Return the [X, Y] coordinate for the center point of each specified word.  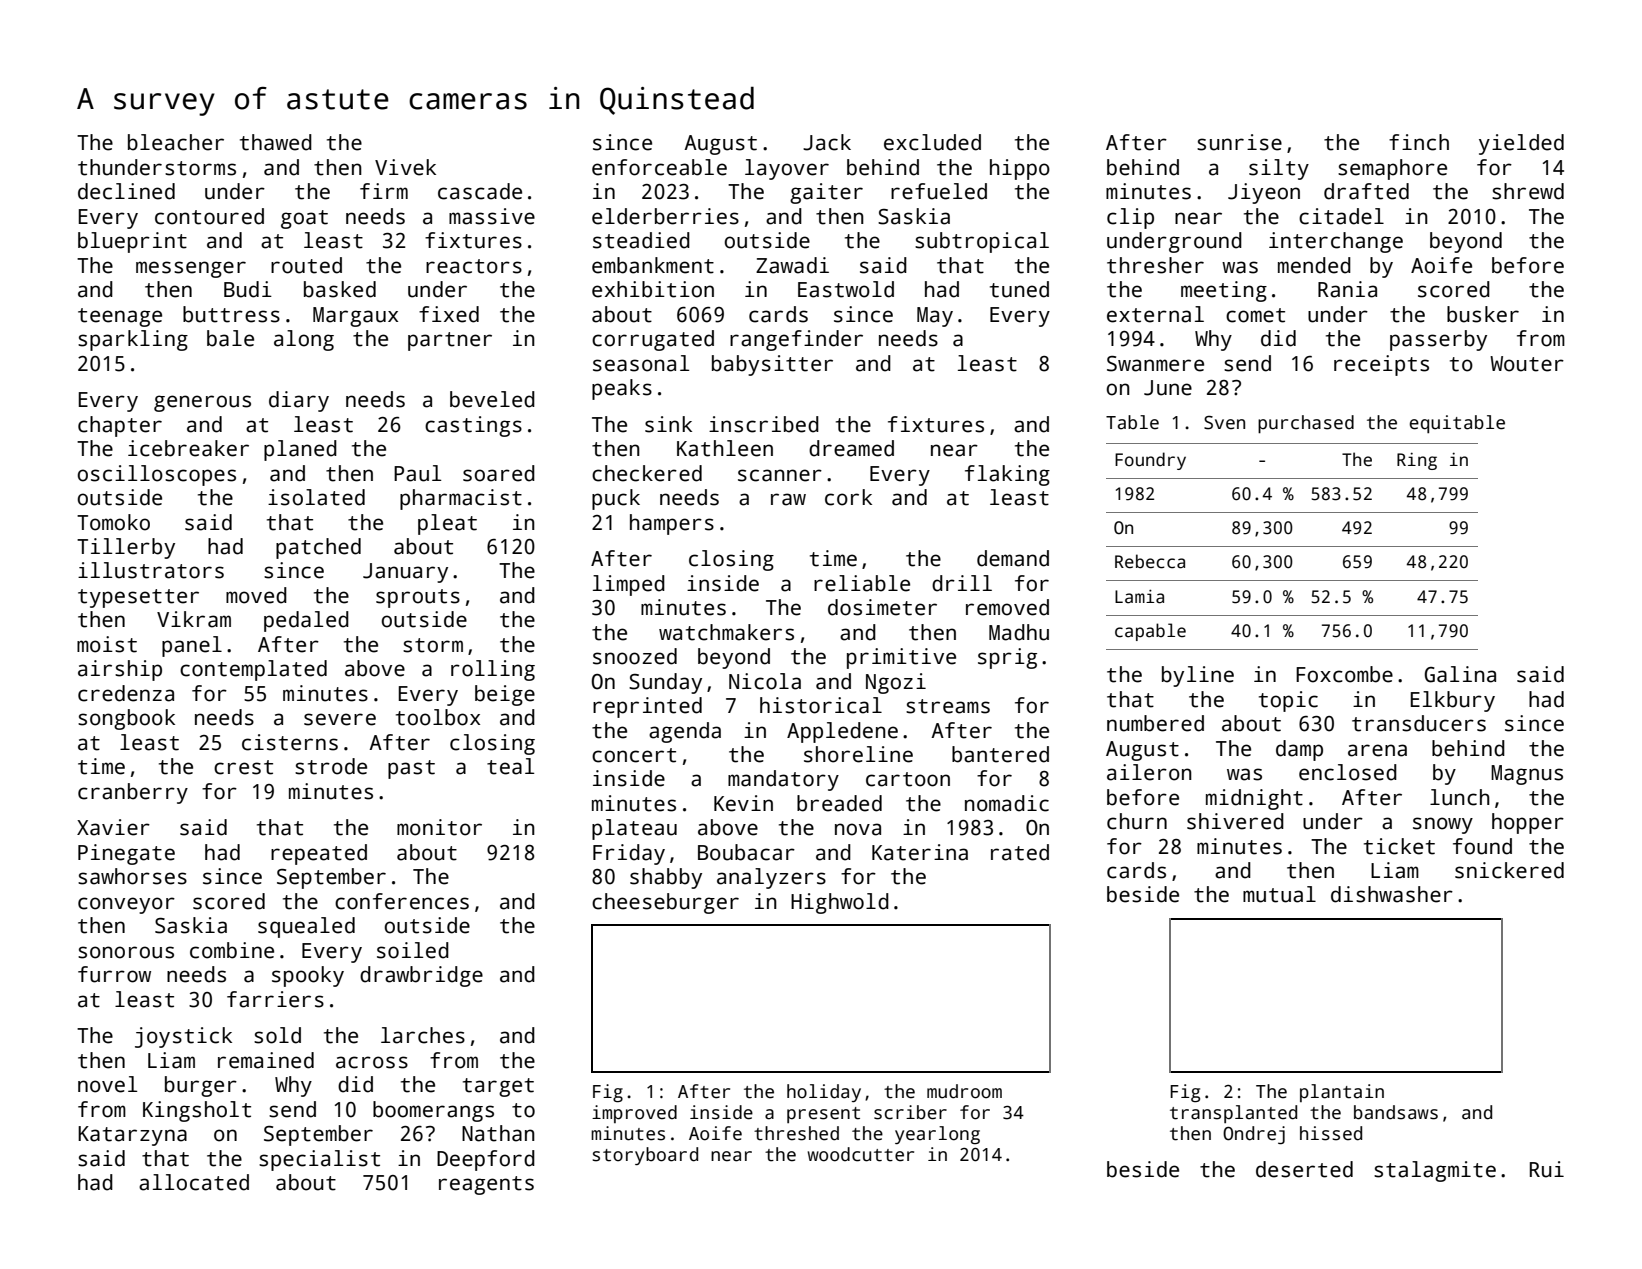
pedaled [306, 621]
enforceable [659, 167]
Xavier [113, 827]
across [372, 1062]
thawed [276, 142]
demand [1013, 558]
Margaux [355, 317]
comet [1255, 315]
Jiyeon [1264, 193]
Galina [1460, 674]
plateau [634, 829]
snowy [1443, 825]
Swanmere [1155, 364]
